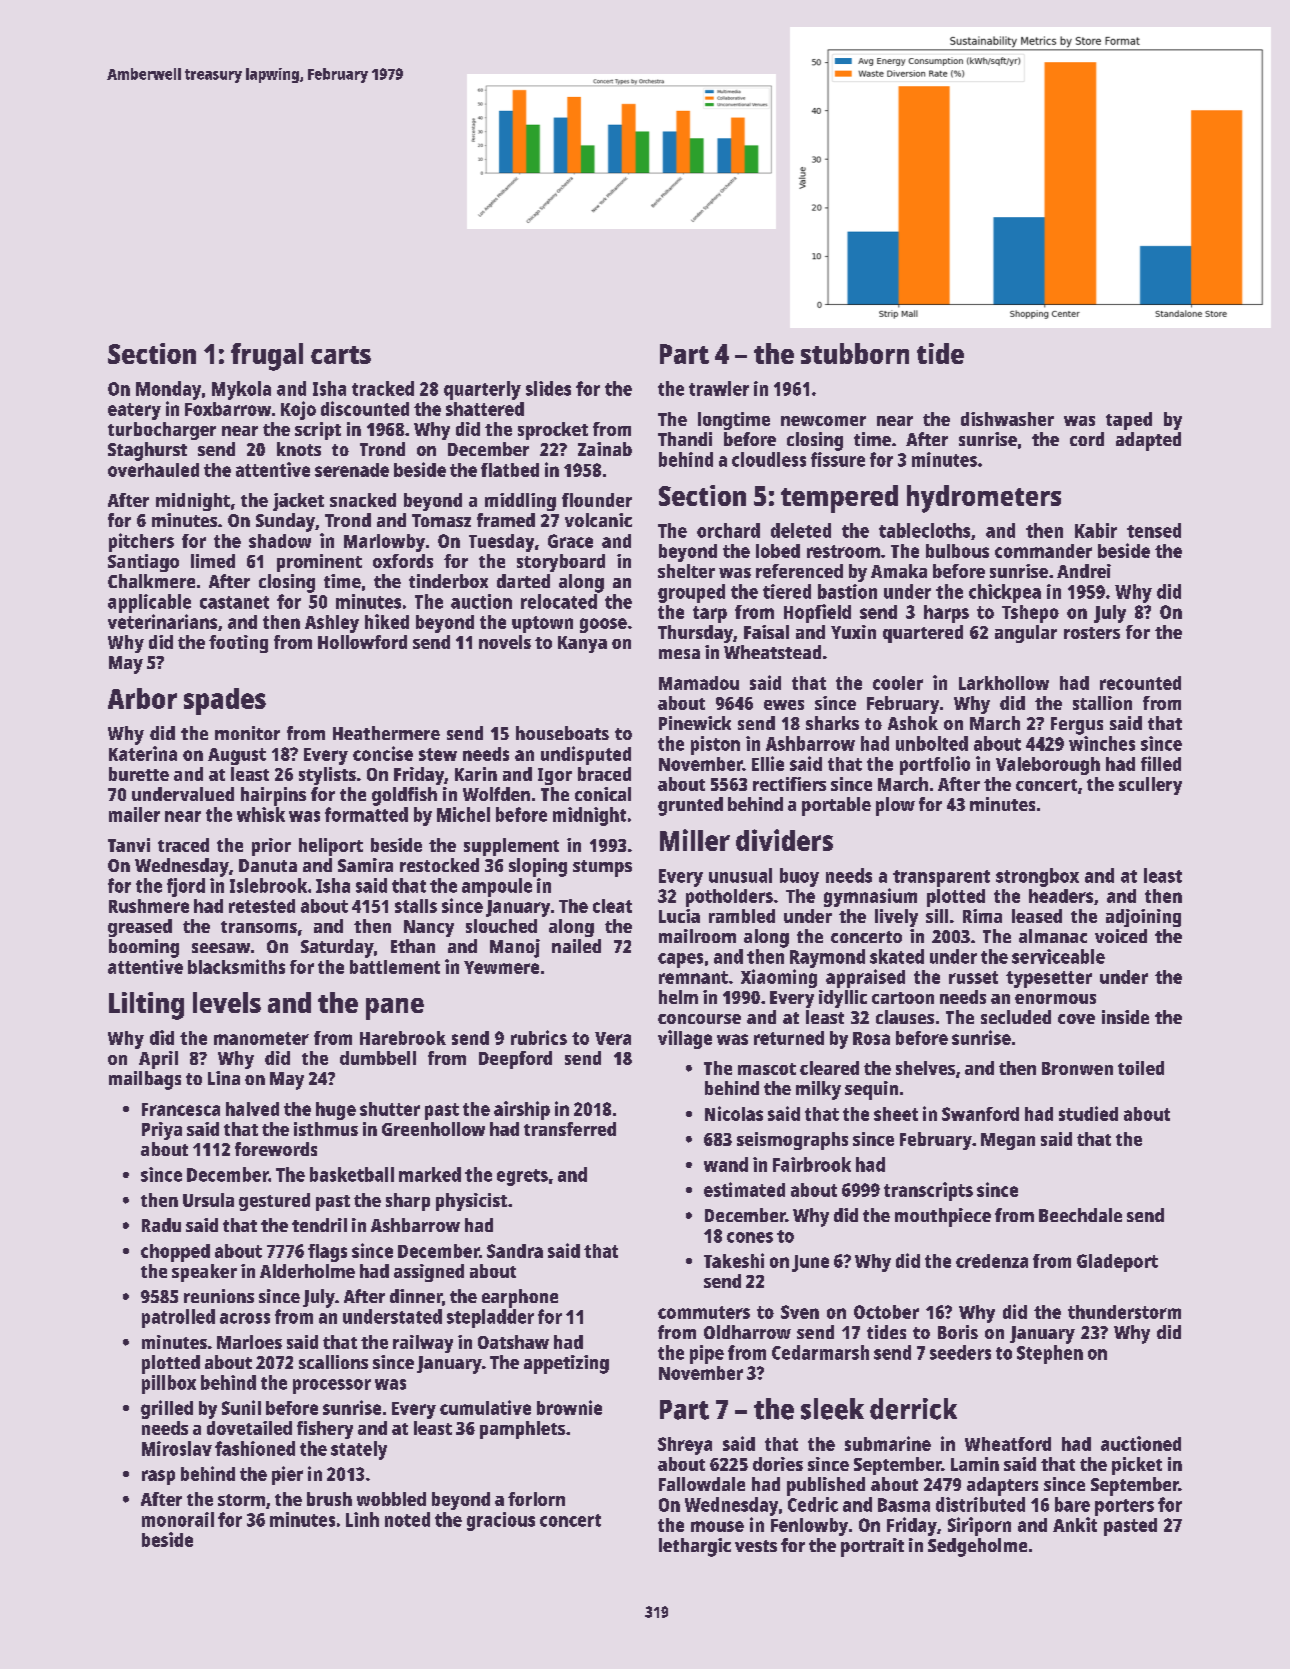 The height and width of the page is (1669, 1290). What do you see at coordinates (896, 1114) in the page?
I see `sheet` at bounding box center [896, 1114].
